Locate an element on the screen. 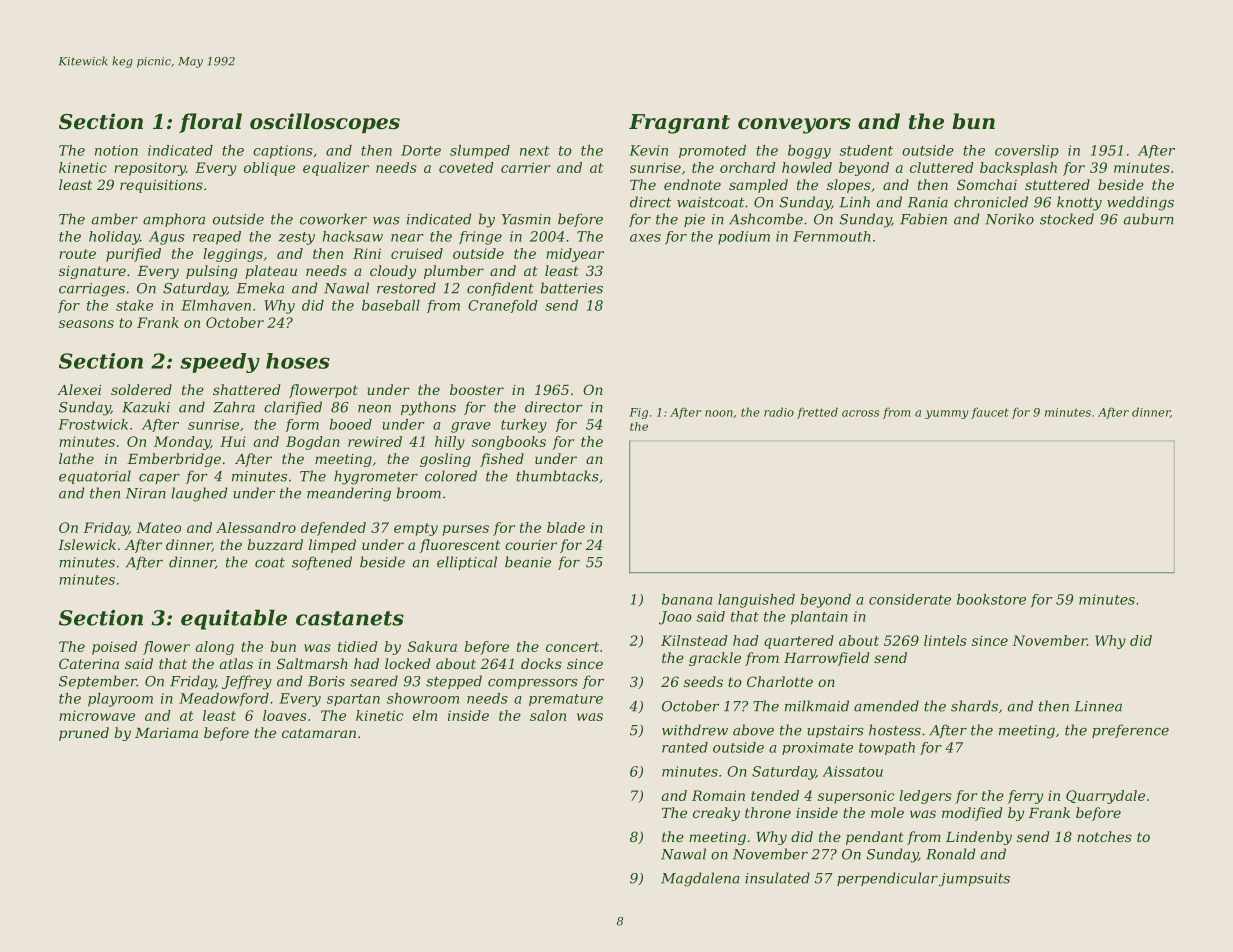 This screenshot has height=952, width=1233. beanie is located at coordinates (528, 562).
